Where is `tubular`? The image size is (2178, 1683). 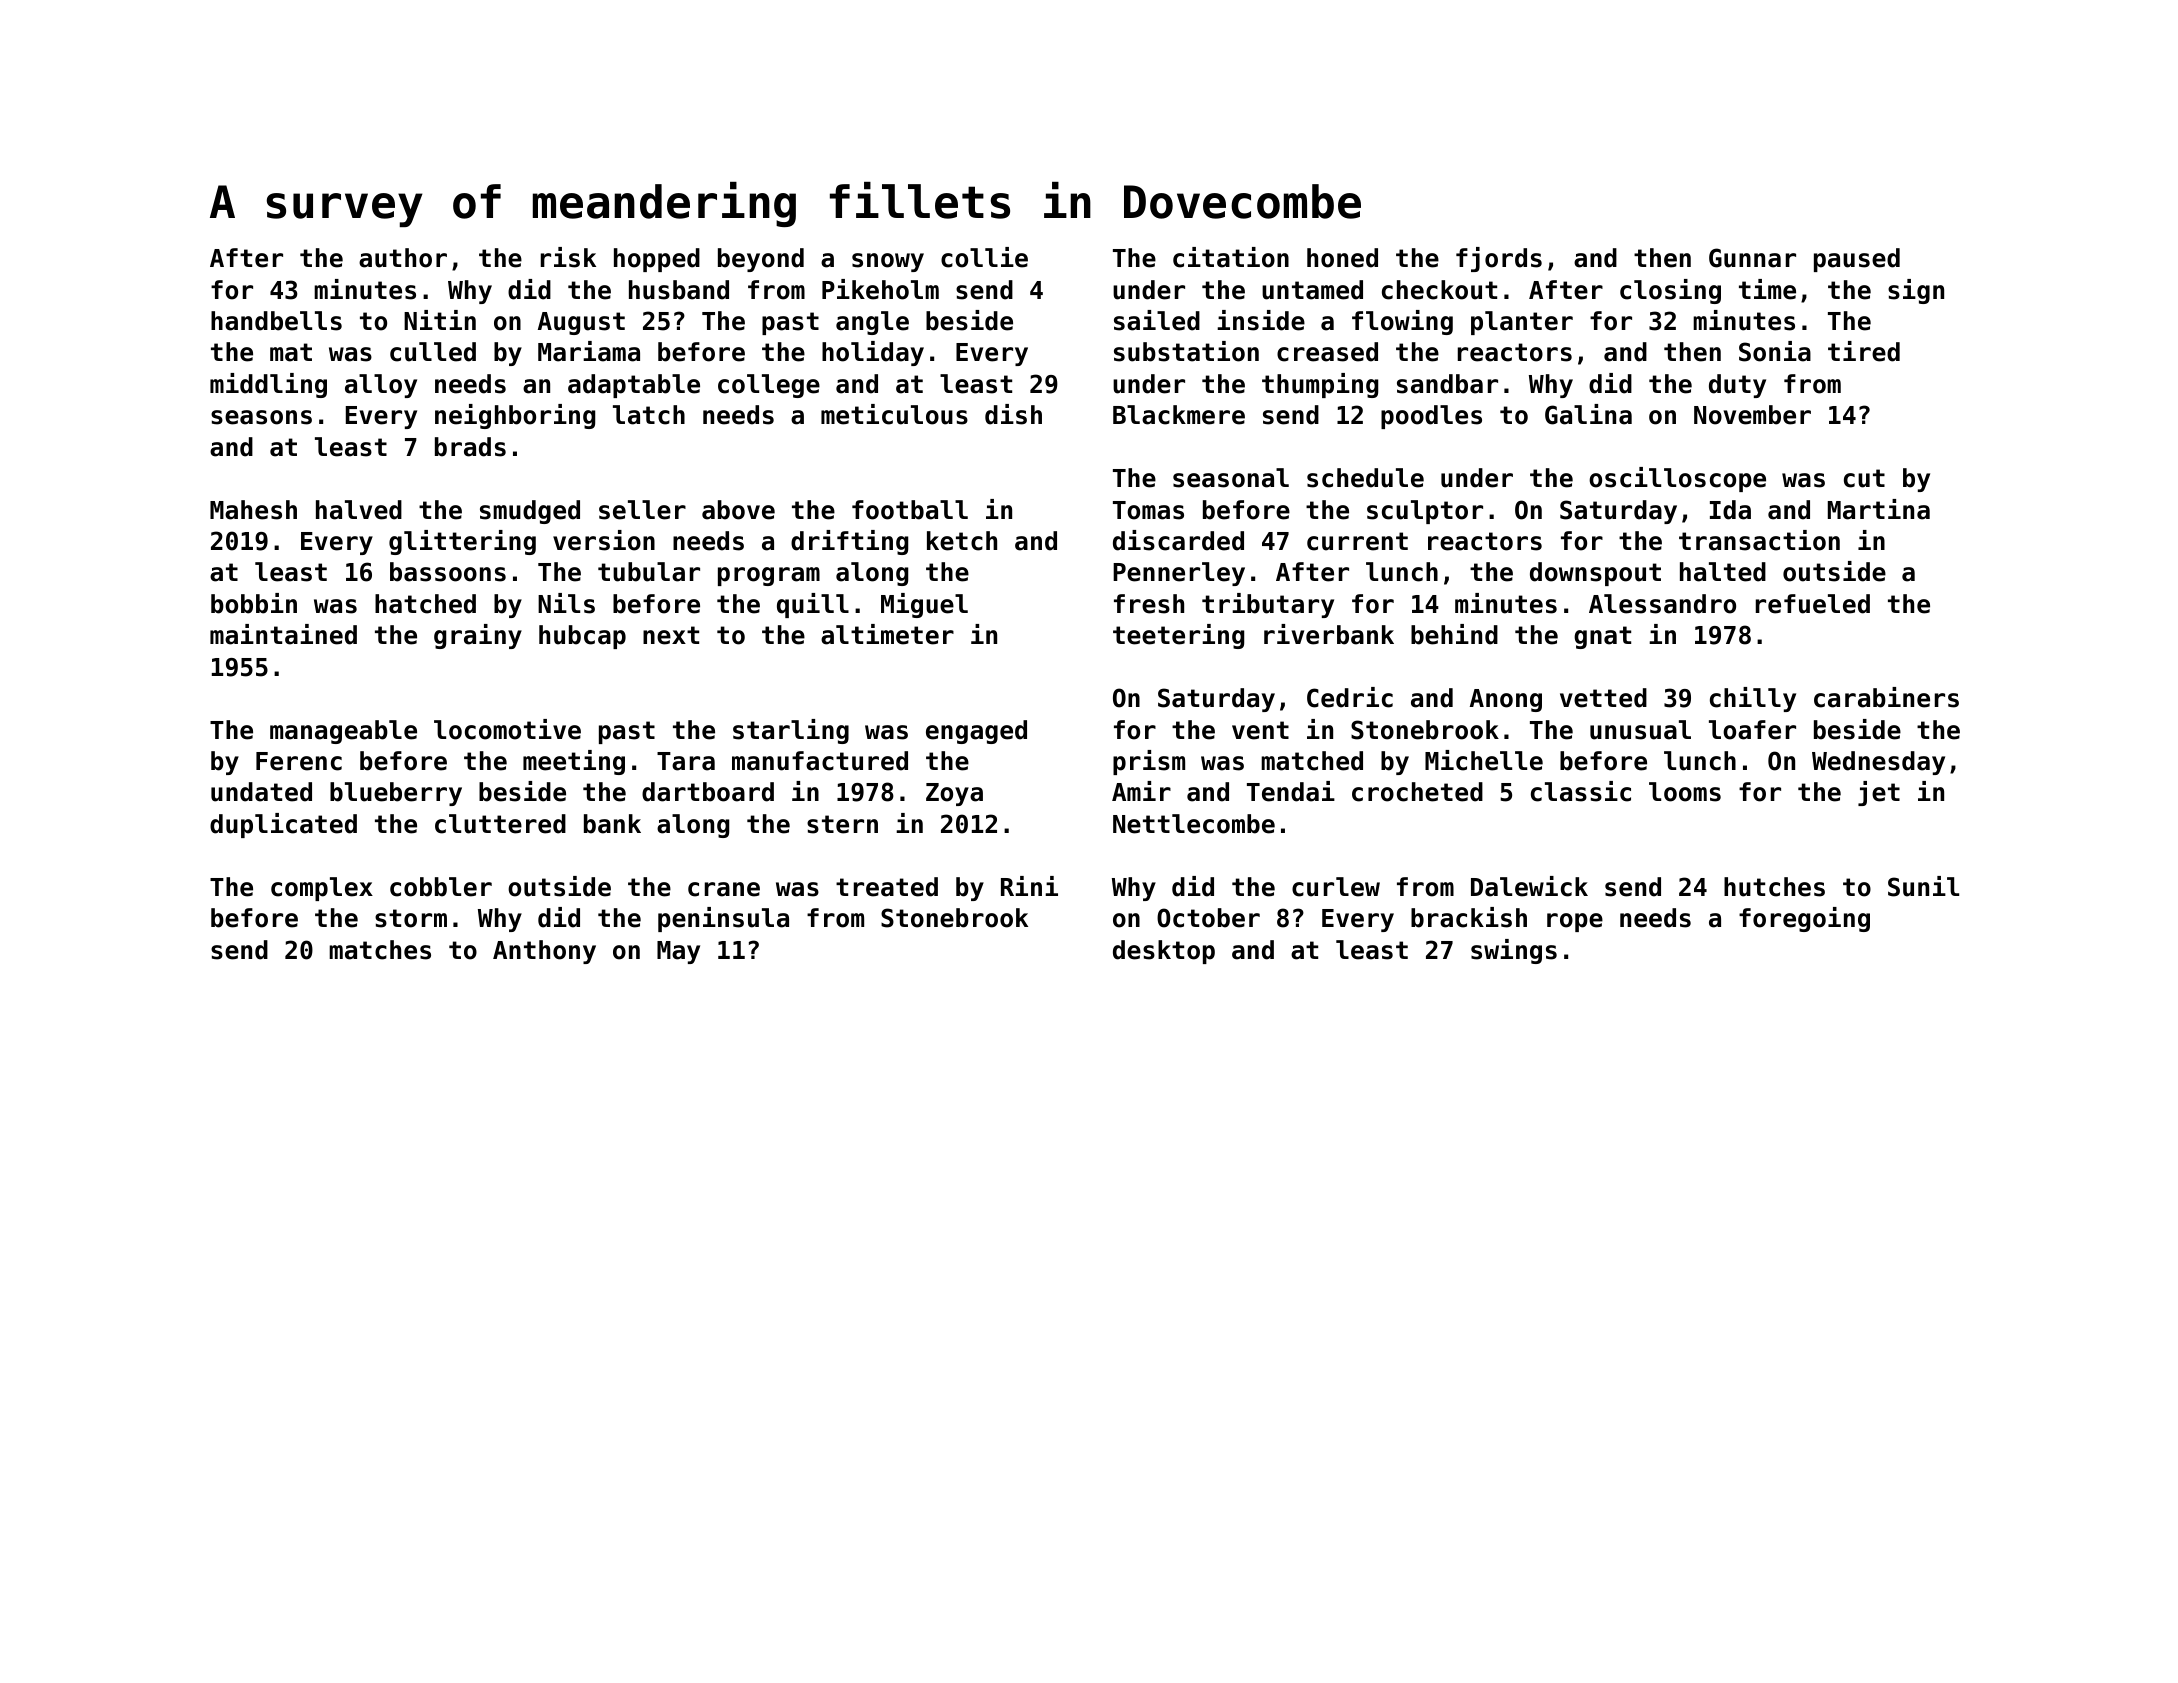 tubular is located at coordinates (649, 572).
